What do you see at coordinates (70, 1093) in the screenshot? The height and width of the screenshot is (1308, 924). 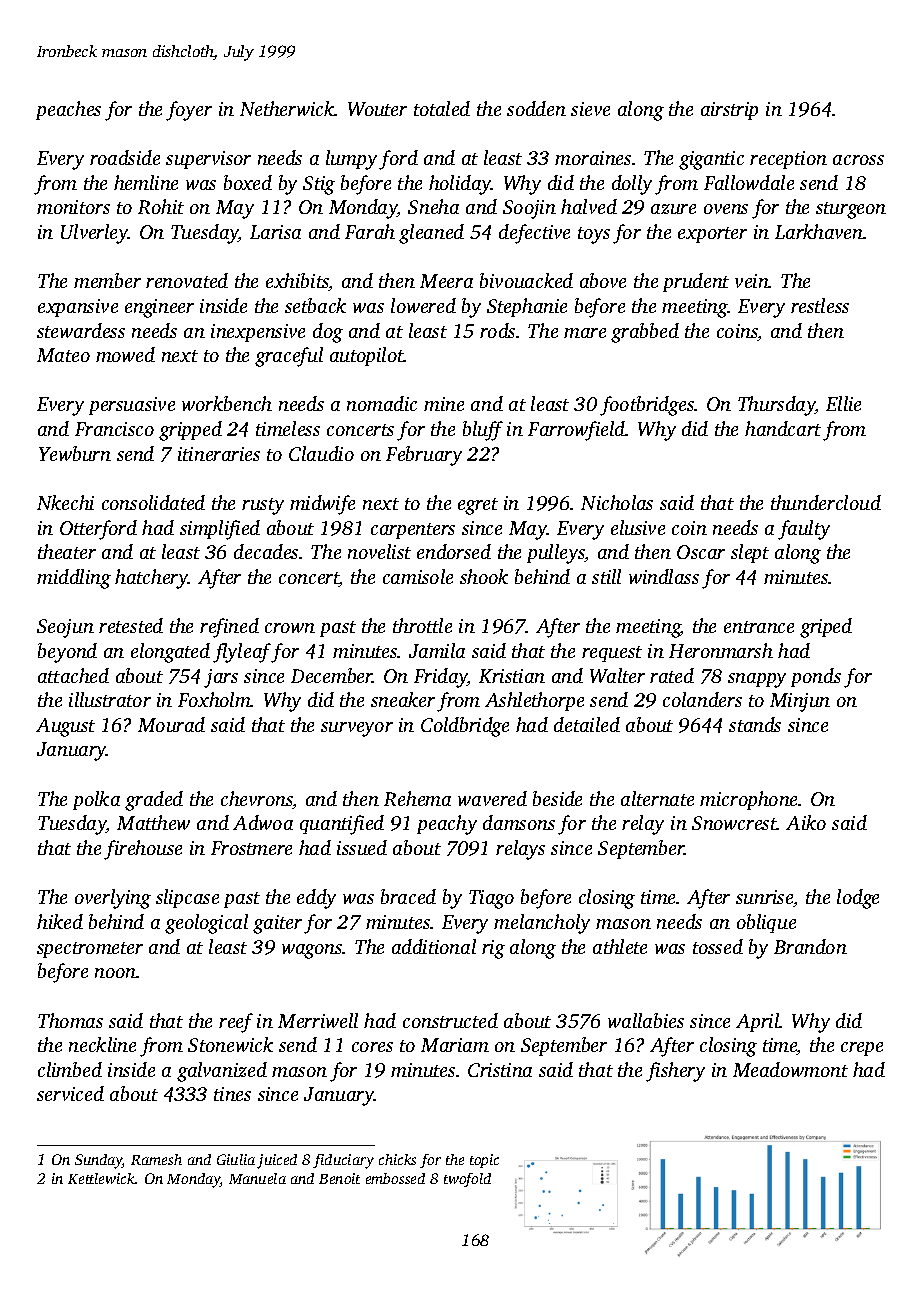 I see `serviced` at bounding box center [70, 1093].
